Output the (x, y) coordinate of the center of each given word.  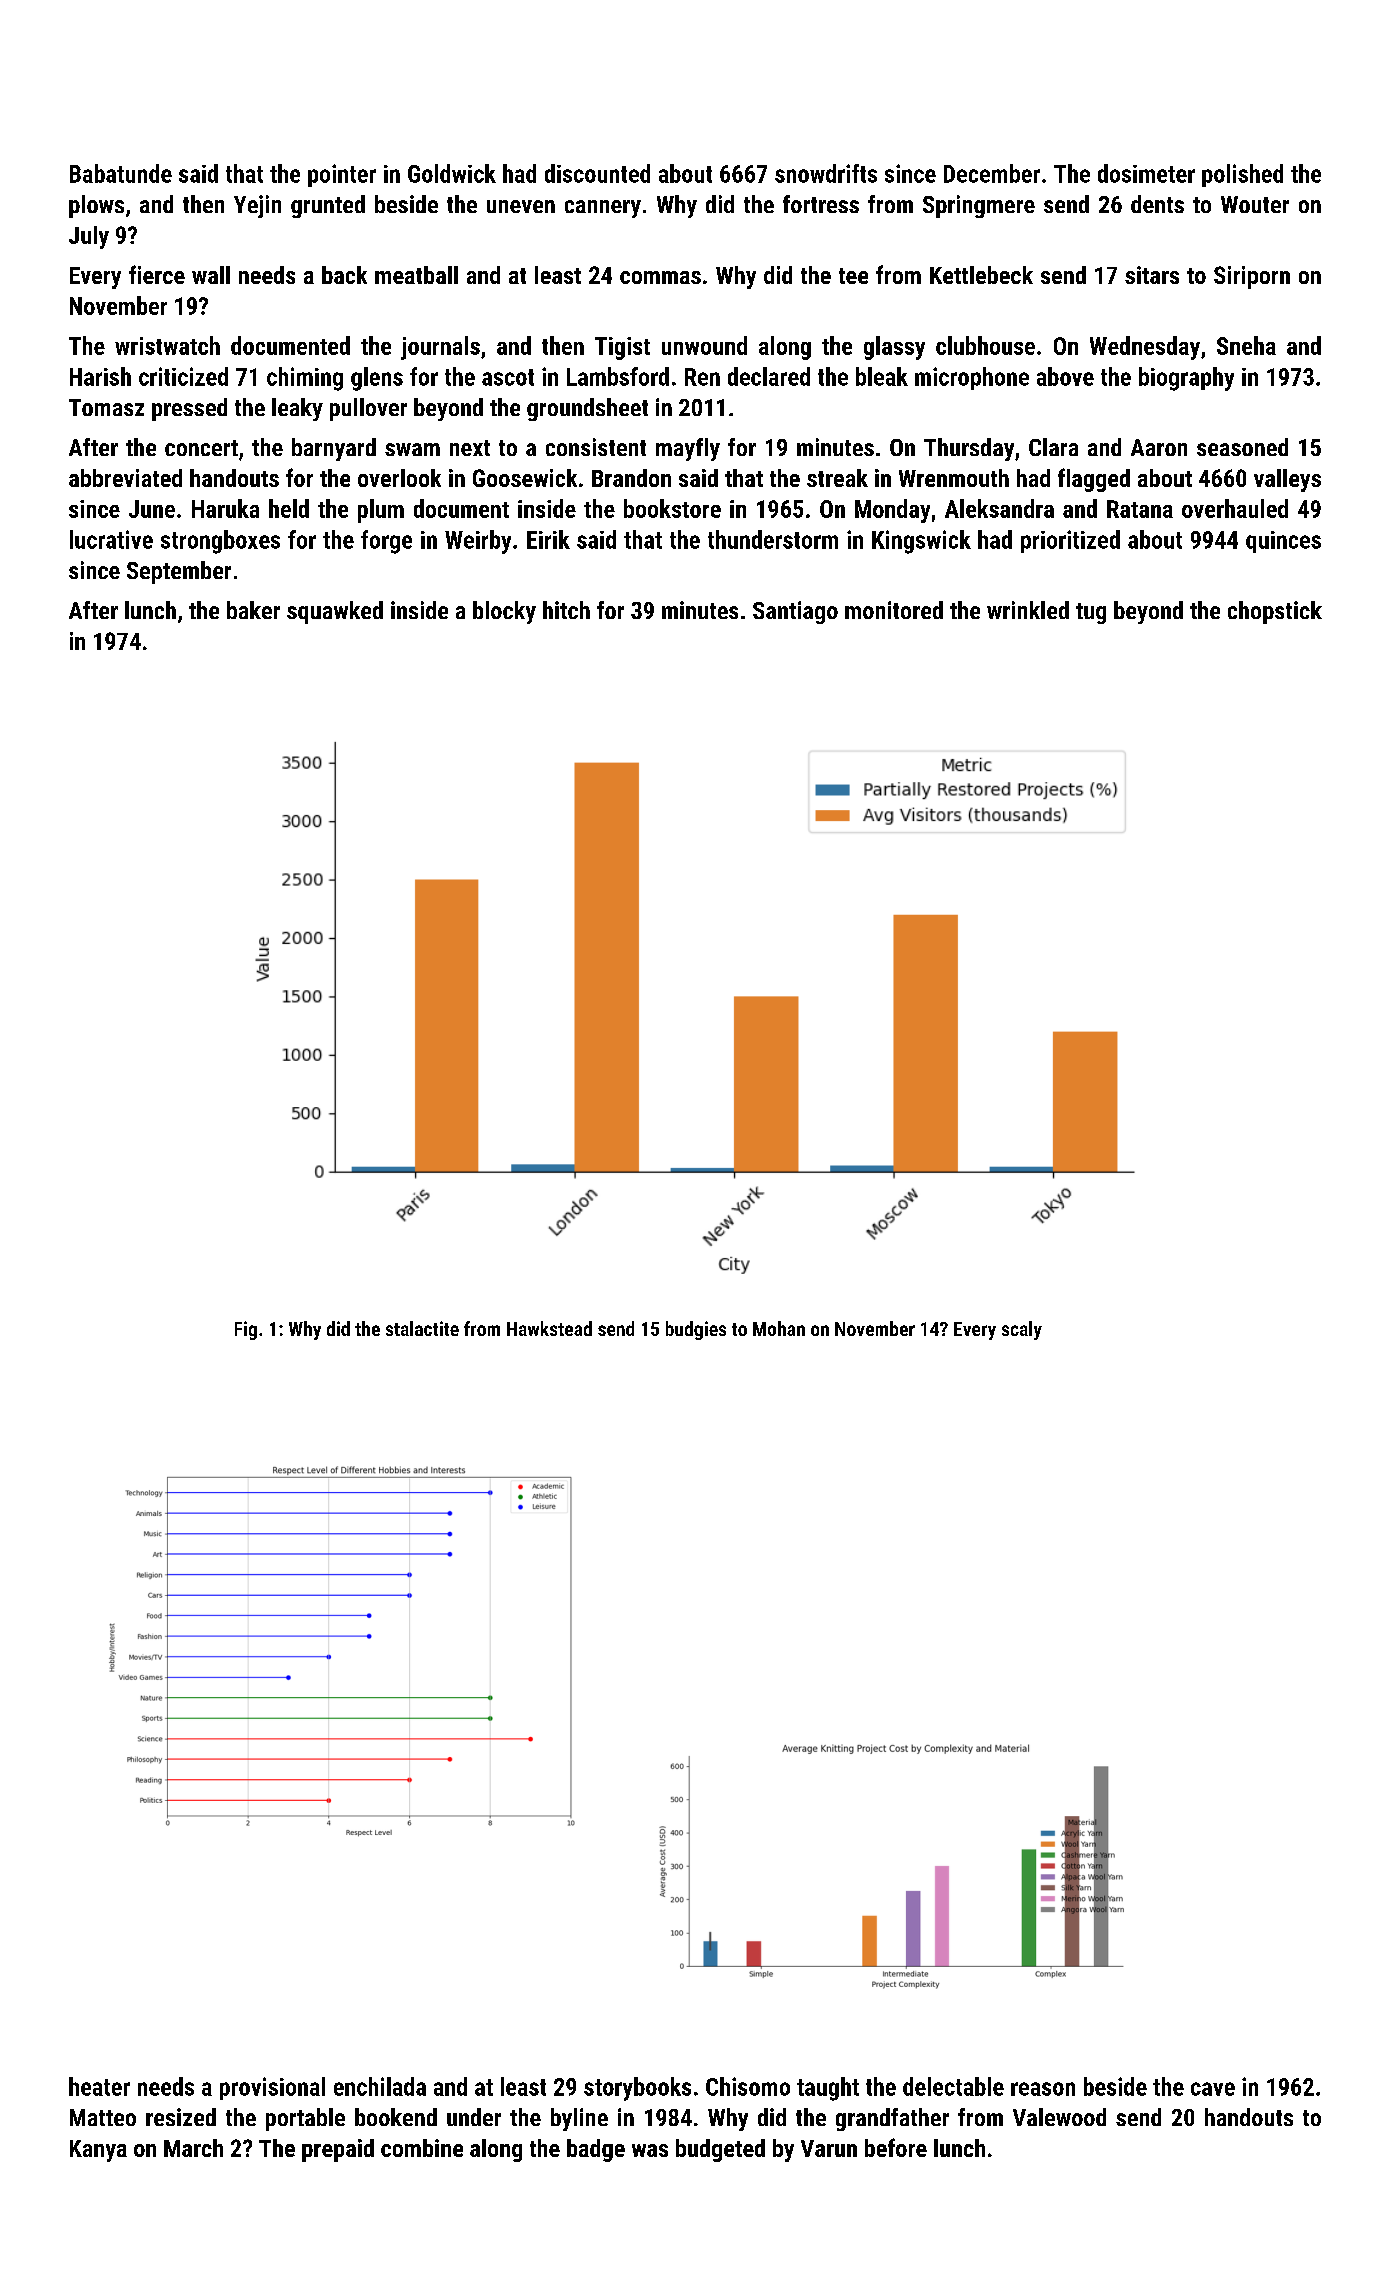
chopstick (1275, 612)
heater (99, 2086)
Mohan (779, 1328)
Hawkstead (549, 1328)
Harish (100, 376)
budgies (696, 1330)
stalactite (422, 1328)
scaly (1022, 1330)
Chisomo (748, 2086)
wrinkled (1028, 610)
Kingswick (921, 542)
